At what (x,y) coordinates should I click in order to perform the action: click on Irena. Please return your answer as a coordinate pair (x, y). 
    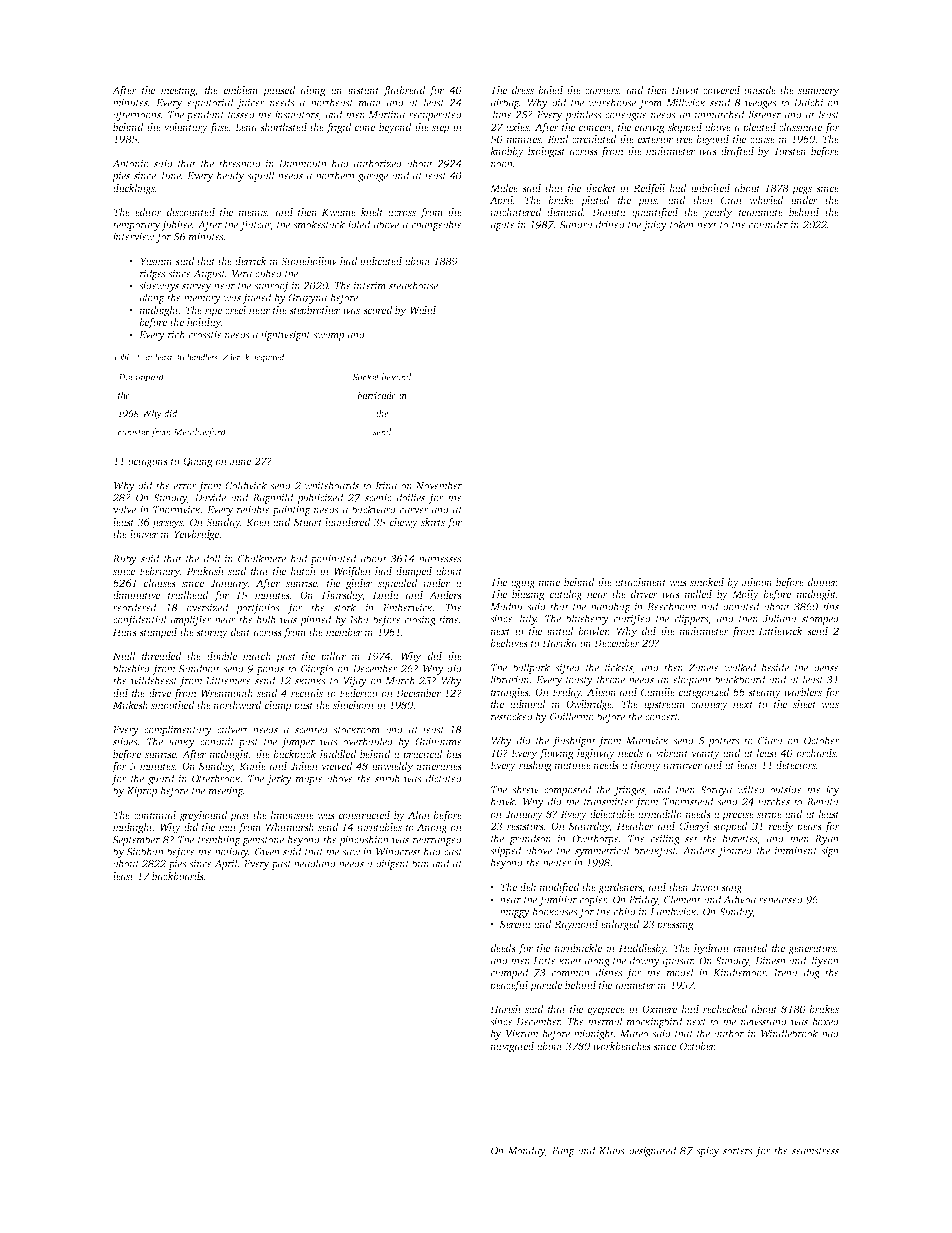
    Looking at the image, I should click on (786, 973).
